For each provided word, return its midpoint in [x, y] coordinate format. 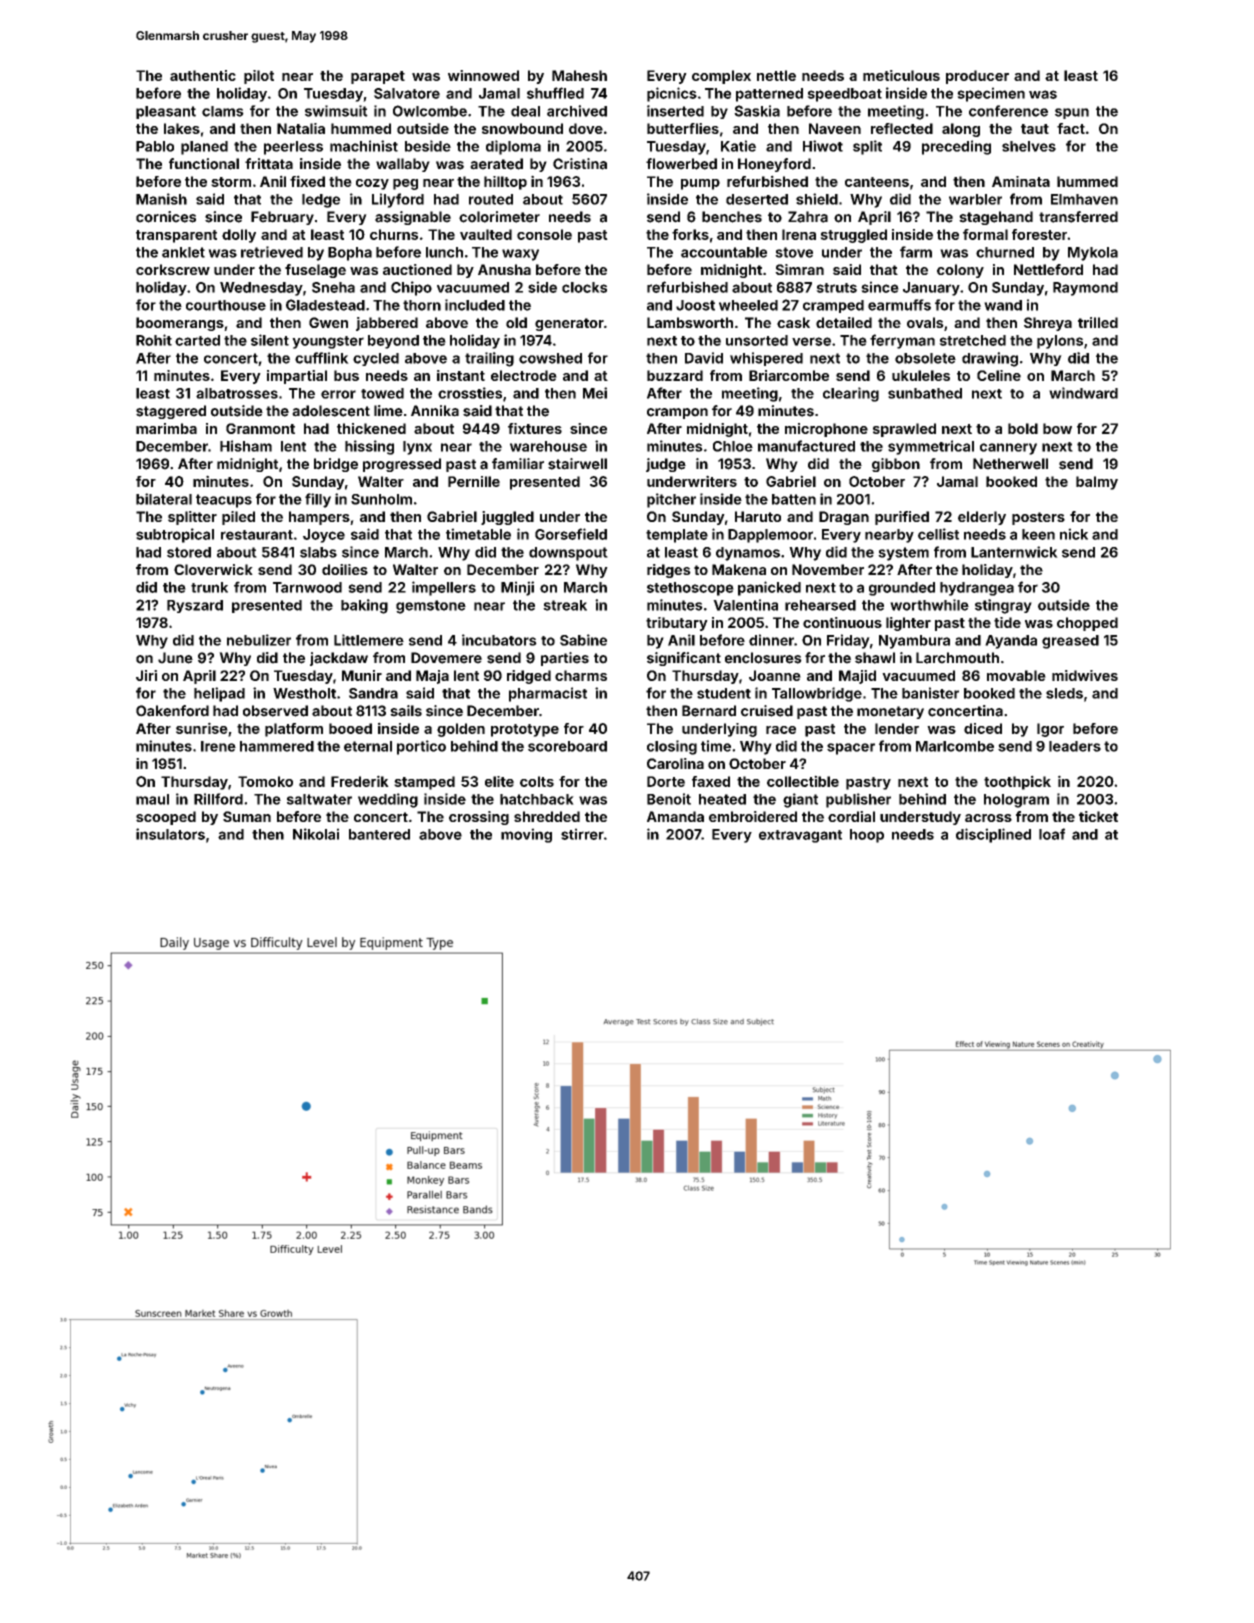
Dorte [666, 781]
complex [721, 77]
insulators [170, 834]
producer [977, 77]
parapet [378, 77]
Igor [1050, 730]
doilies [345, 569]
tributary [677, 624]
